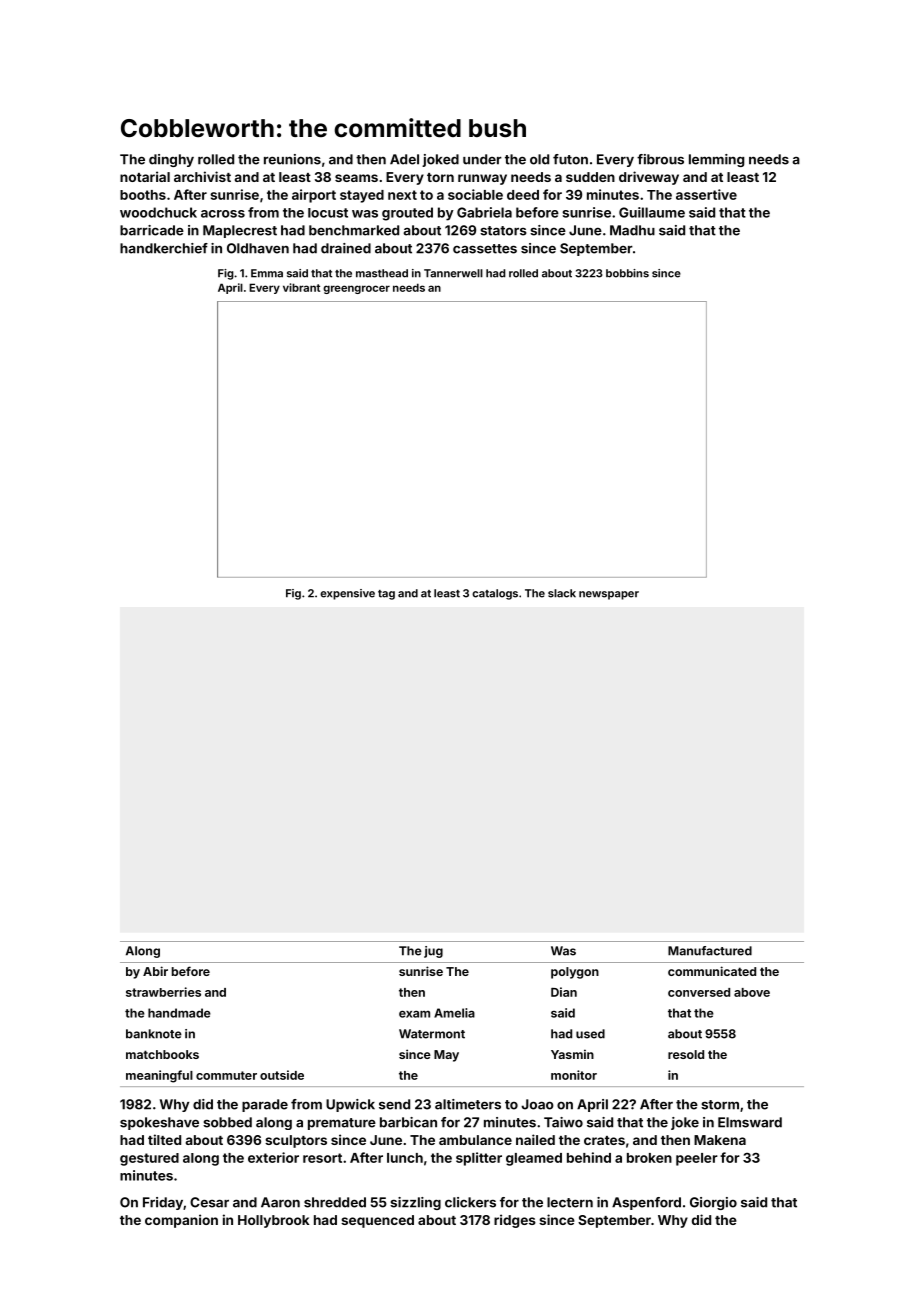 This screenshot has width=924, height=1308. Describe the element at coordinates (710, 951) in the screenshot. I see `Manufactured` at that location.
